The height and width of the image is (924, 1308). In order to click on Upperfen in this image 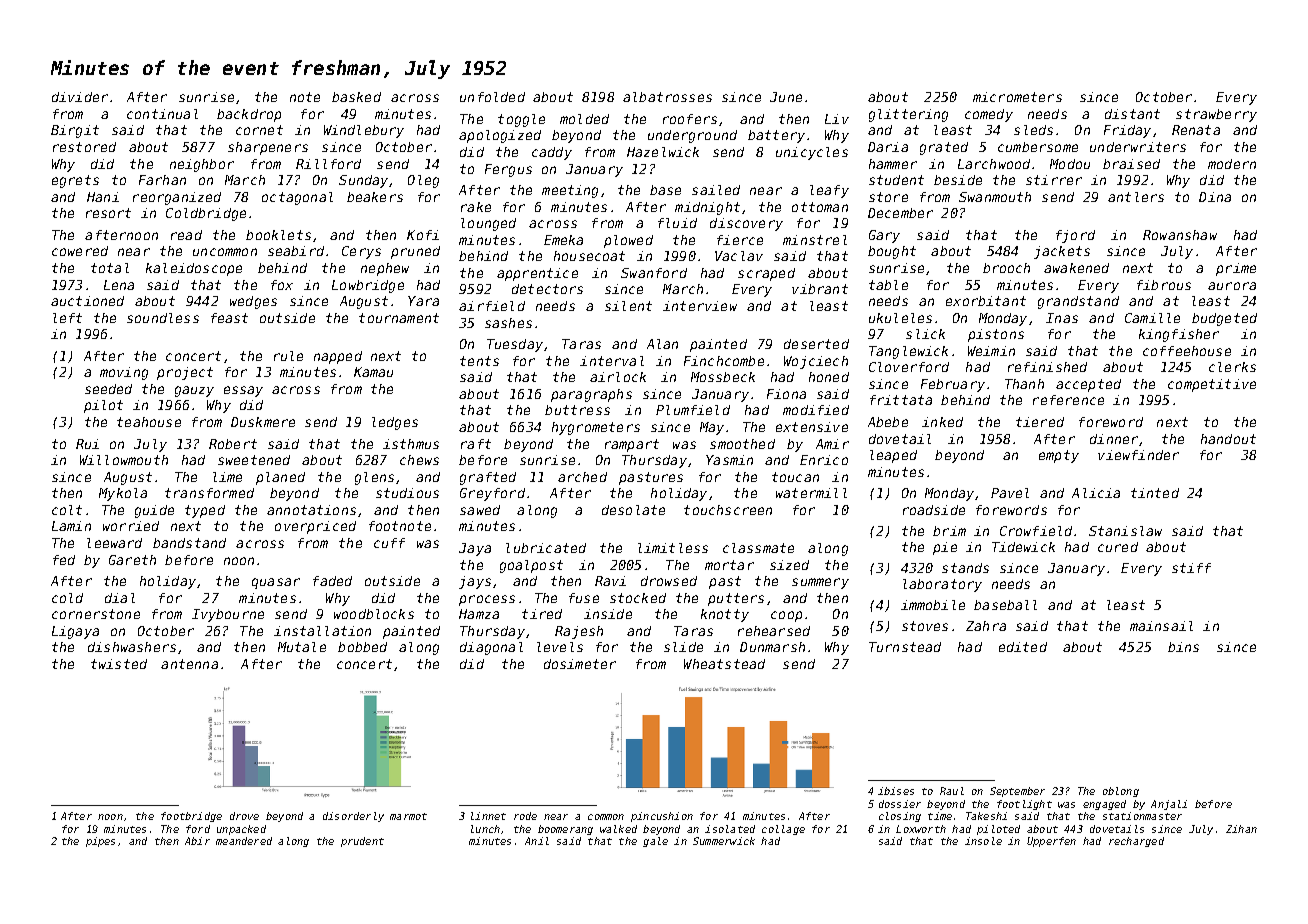, I will do `click(1051, 842)`.
